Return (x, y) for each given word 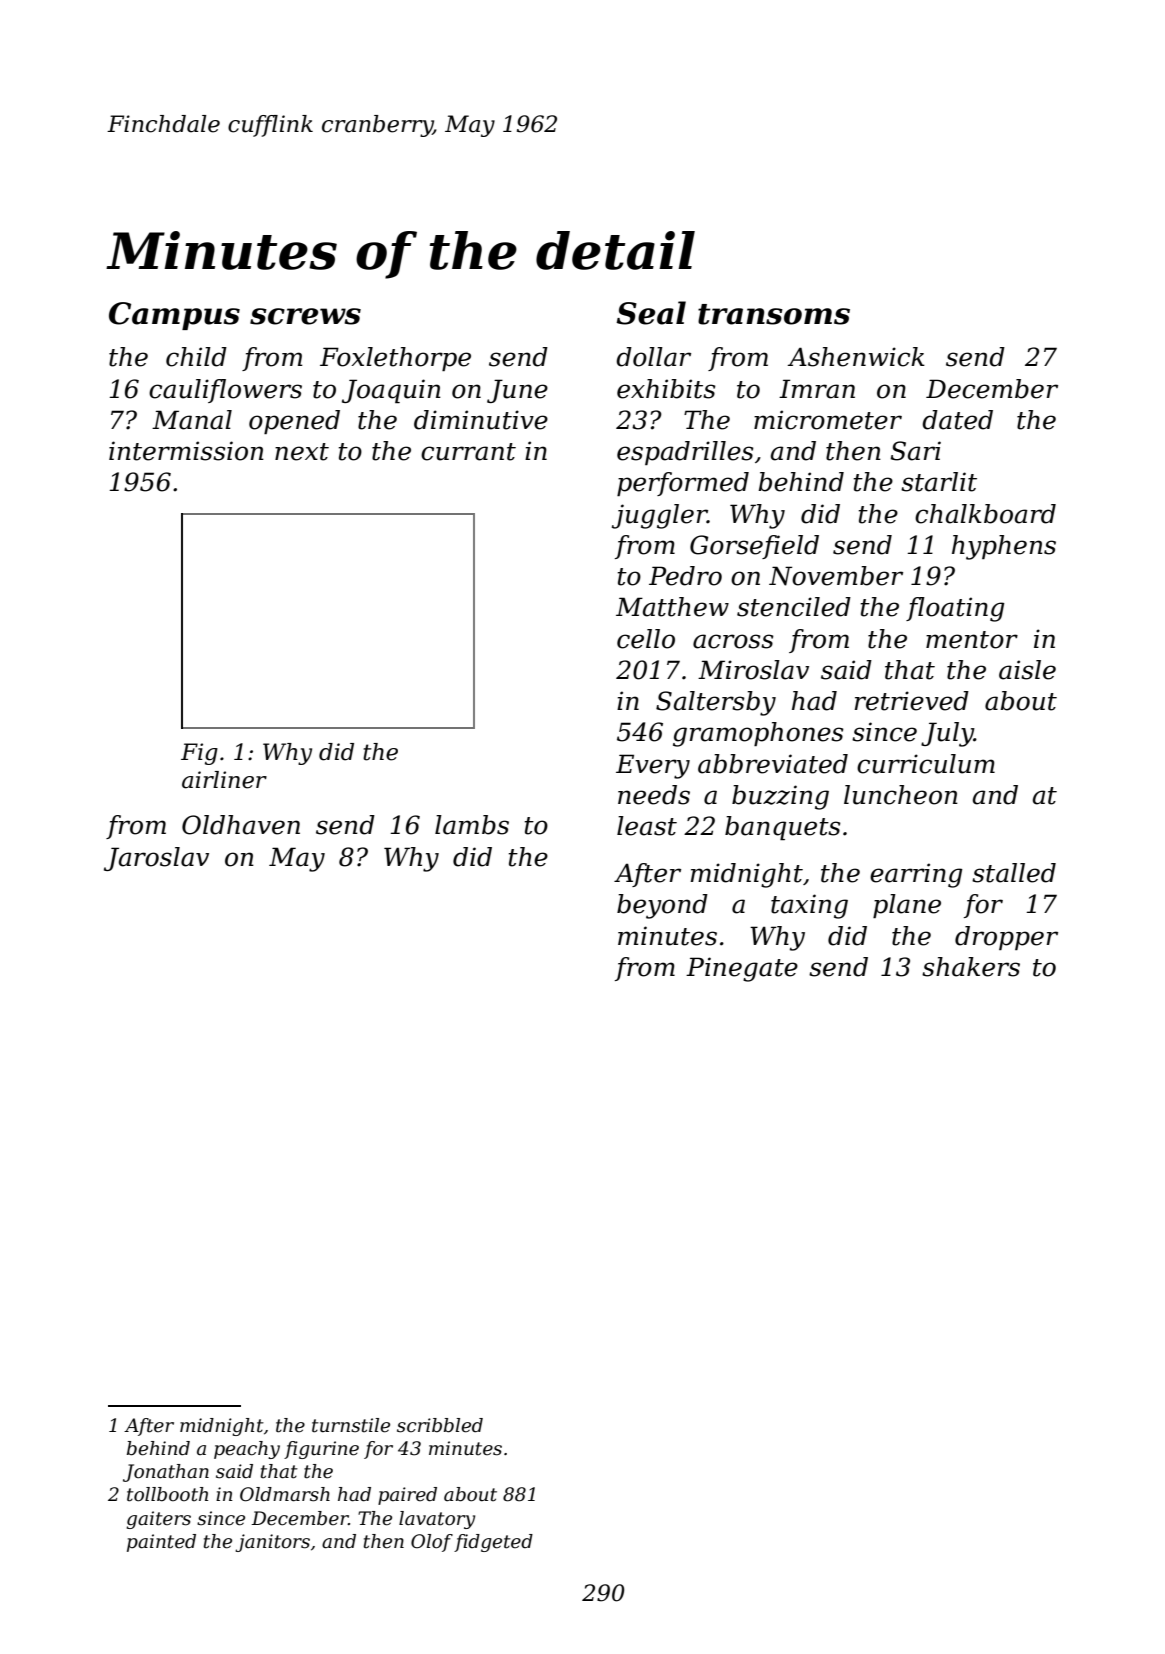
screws (305, 316)
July (947, 734)
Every (653, 766)
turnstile (351, 1425)
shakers (971, 967)
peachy (247, 1450)
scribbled (440, 1425)
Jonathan (166, 1473)
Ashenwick (856, 357)
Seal (651, 313)
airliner (224, 780)
